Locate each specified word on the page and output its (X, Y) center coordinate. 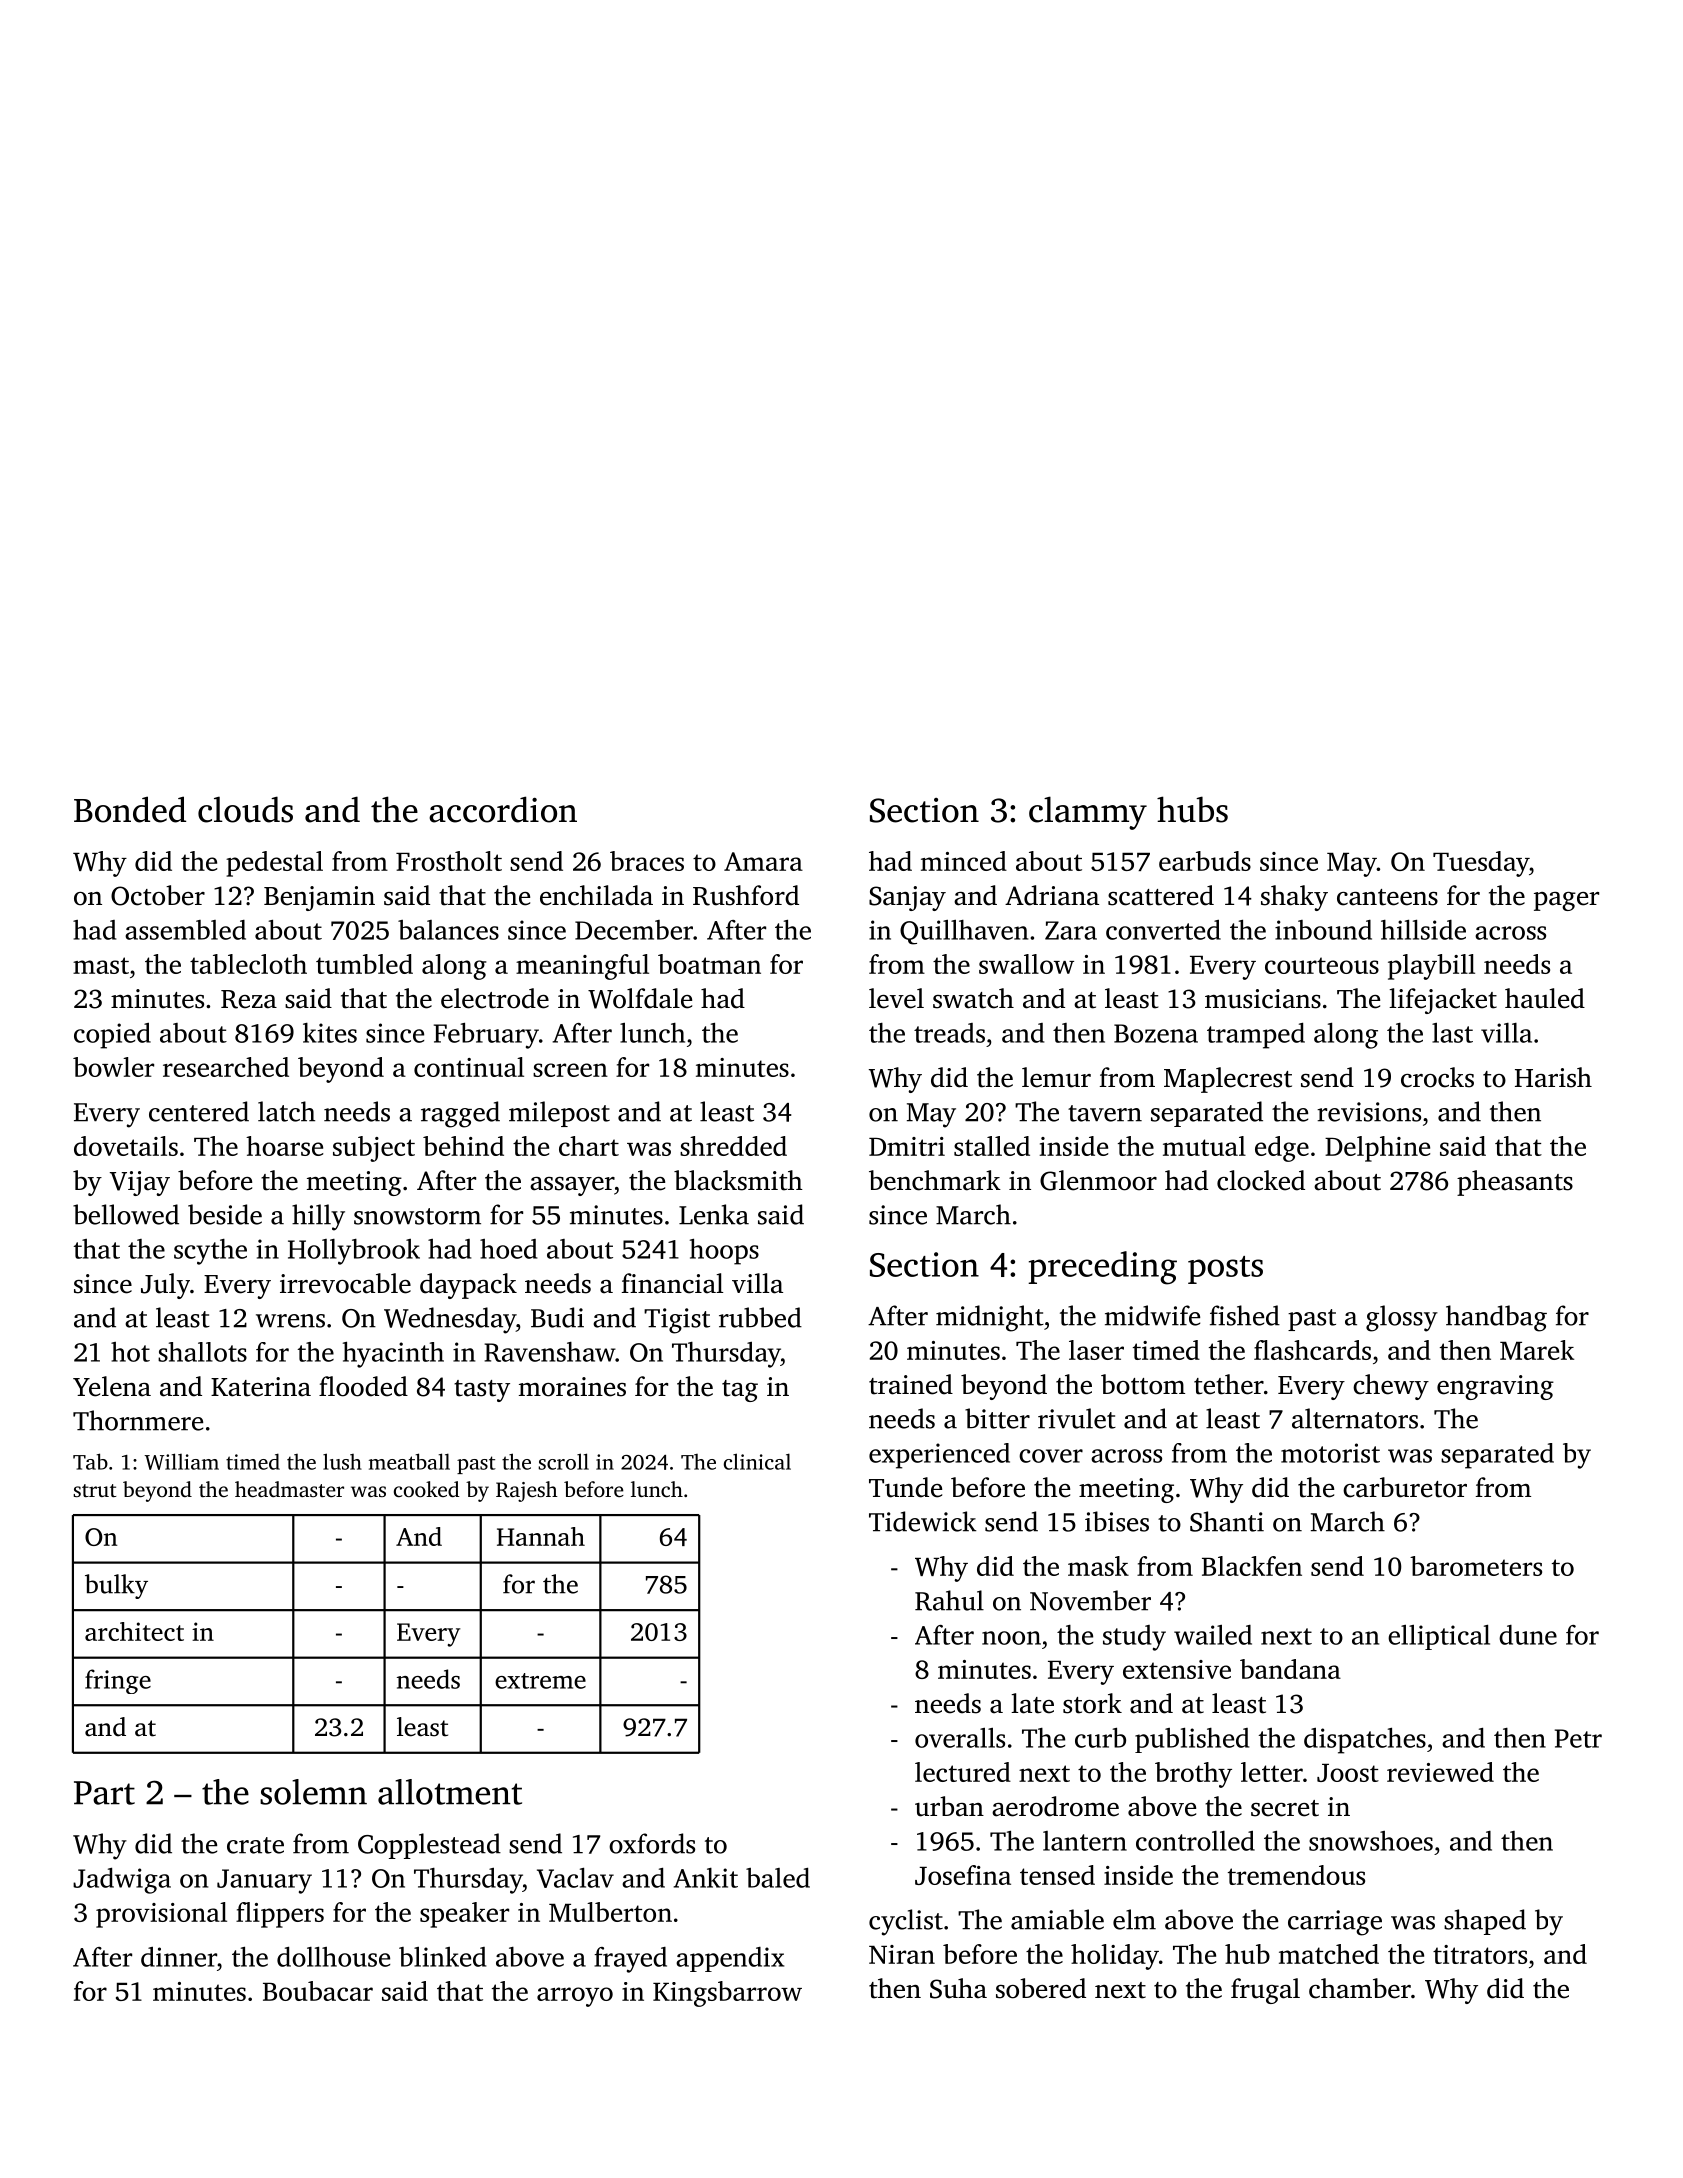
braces (647, 861)
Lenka (714, 1214)
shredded (733, 1146)
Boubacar (318, 1991)
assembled (185, 930)
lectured (963, 1772)
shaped (1485, 1922)
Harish (1553, 1077)
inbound (1323, 930)
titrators (1480, 1954)
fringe (118, 1681)
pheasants (1515, 1183)
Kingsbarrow (727, 1994)
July (165, 1286)
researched (226, 1067)
